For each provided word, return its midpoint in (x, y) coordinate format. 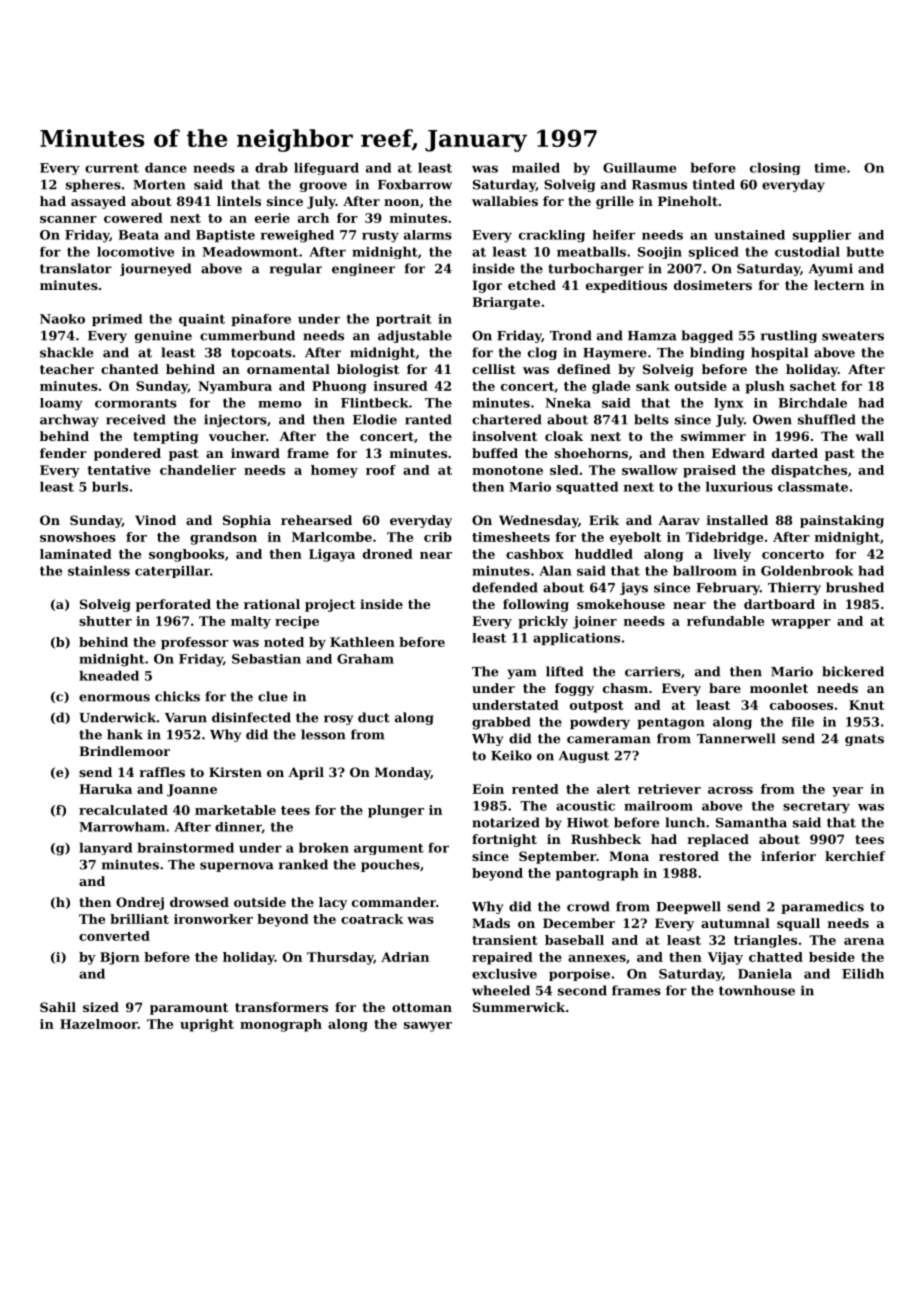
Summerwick (519, 1007)
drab (271, 168)
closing (775, 169)
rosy (338, 720)
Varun (186, 718)
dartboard (779, 604)
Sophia (247, 521)
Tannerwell (736, 738)
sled (564, 470)
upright (207, 1025)
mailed (536, 168)
